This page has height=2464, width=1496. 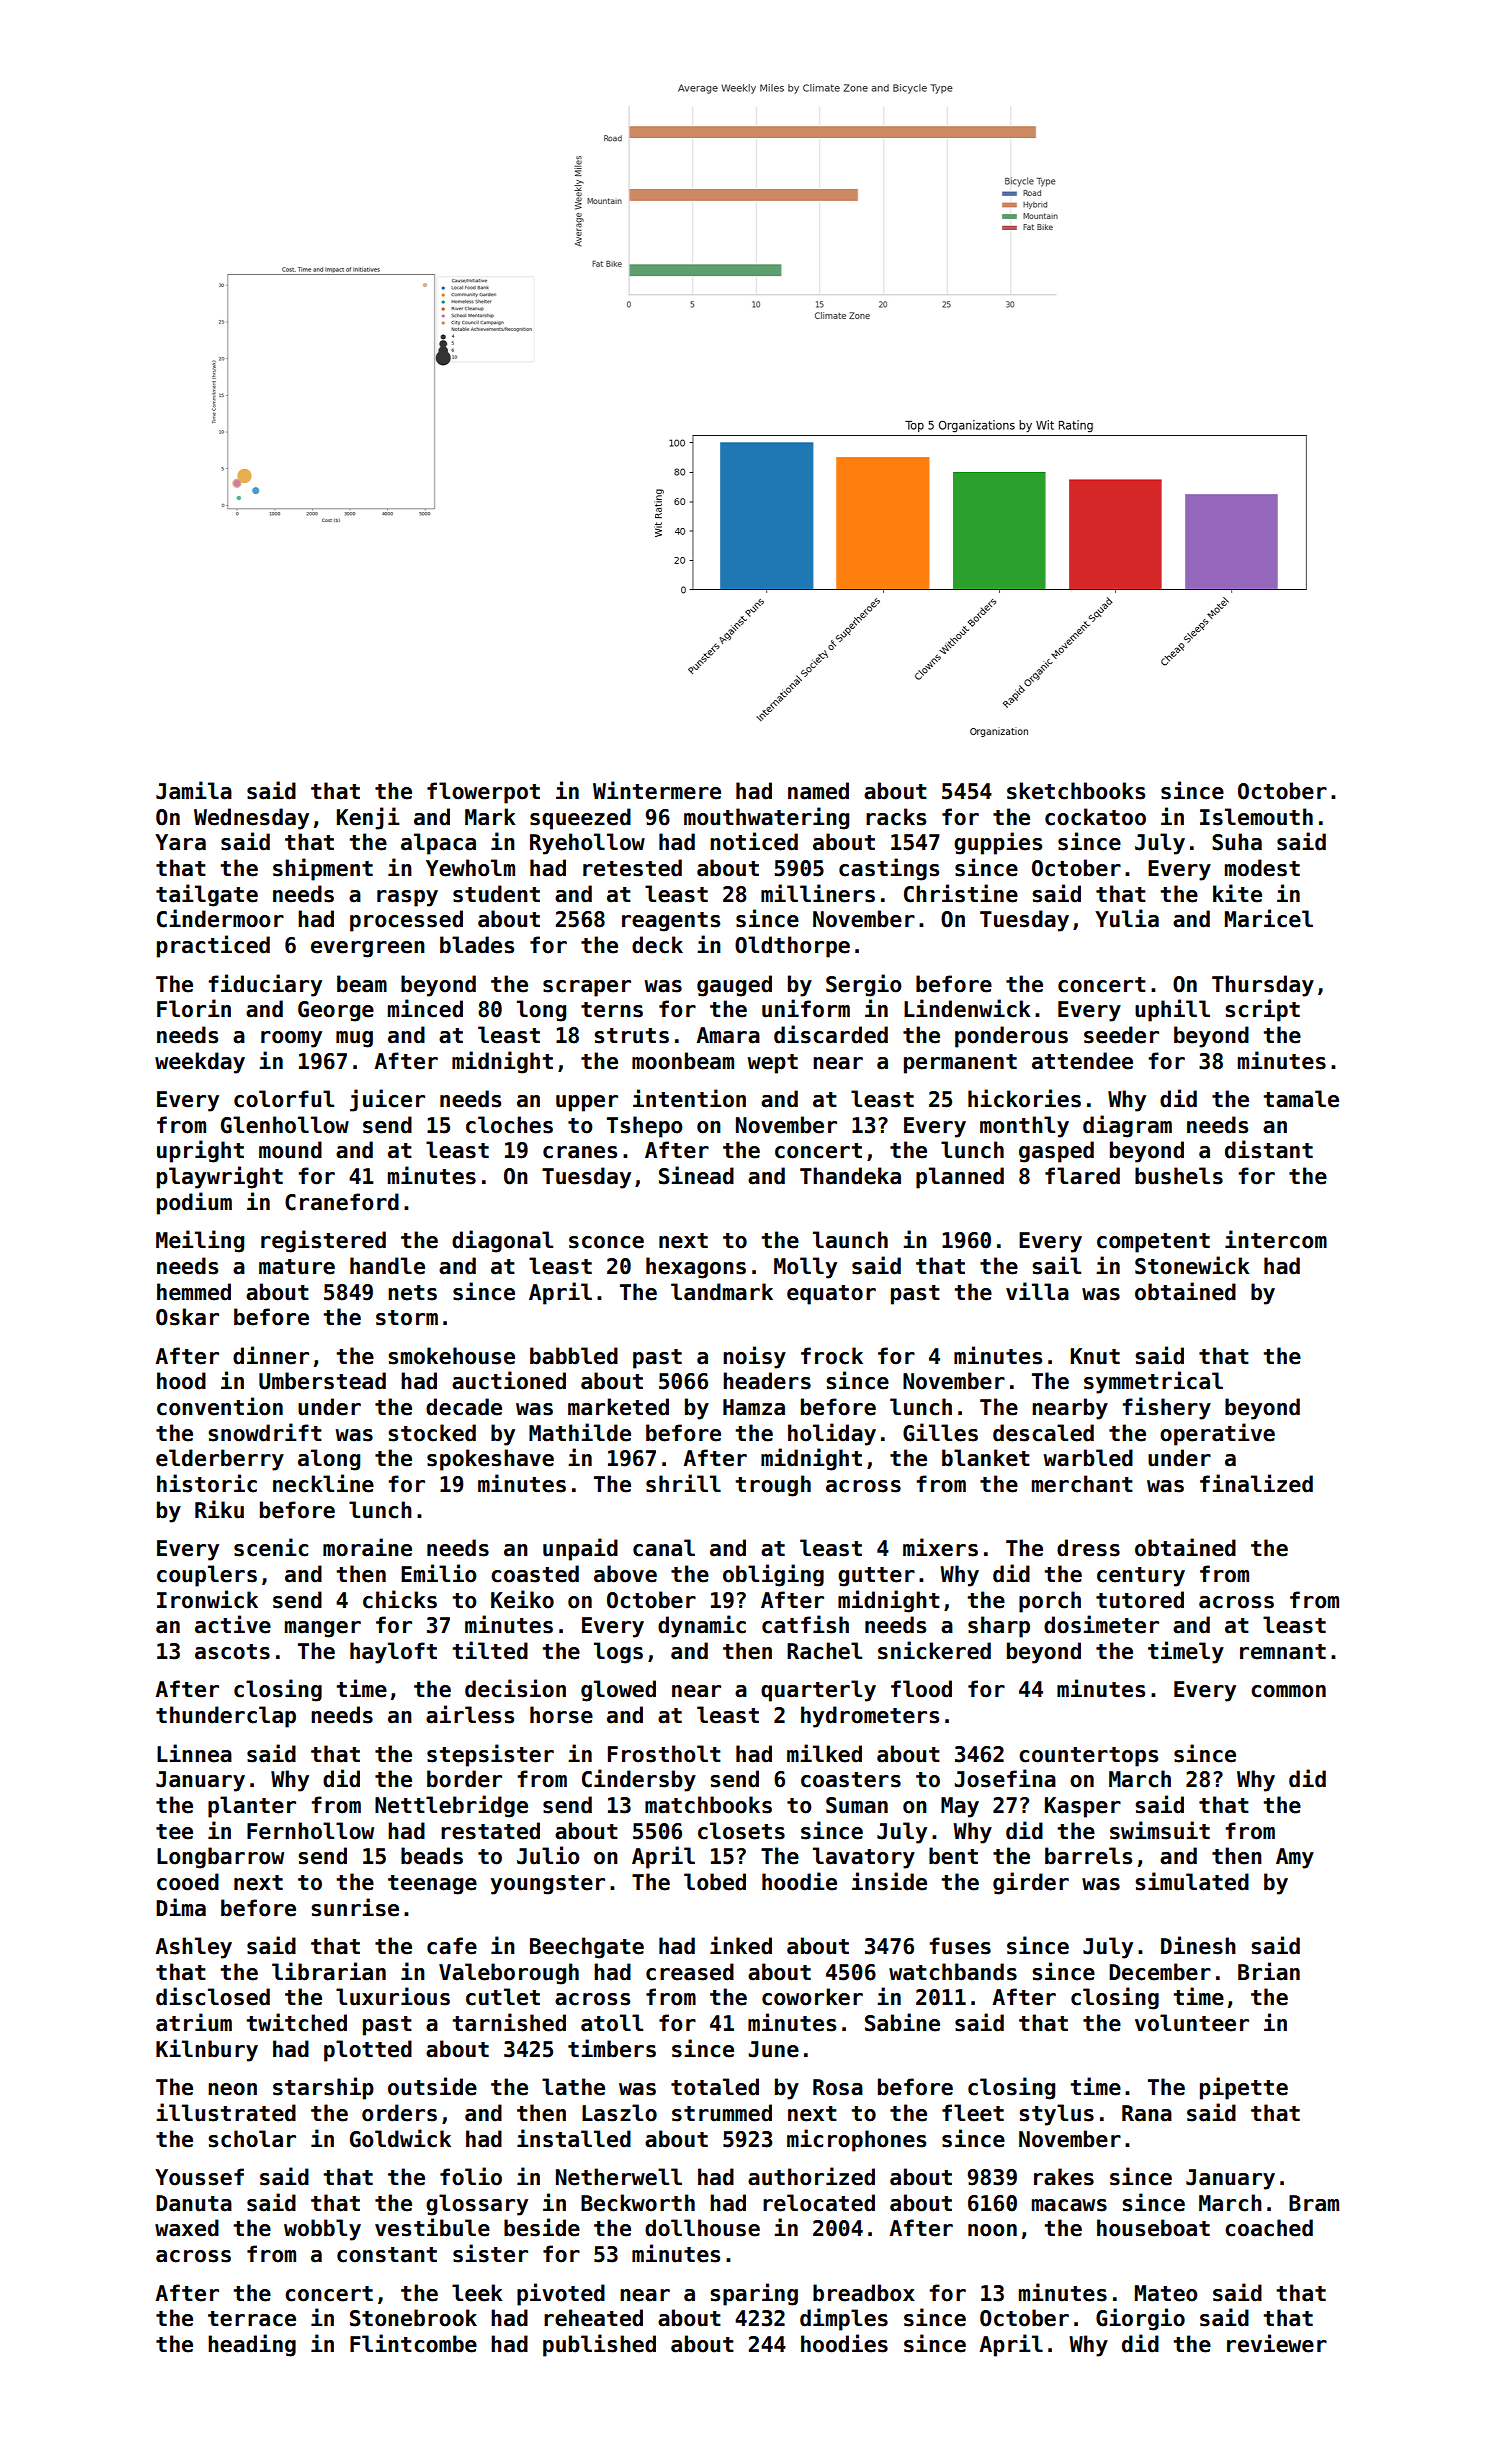 I want to click on Jamila, so click(x=194, y=790).
